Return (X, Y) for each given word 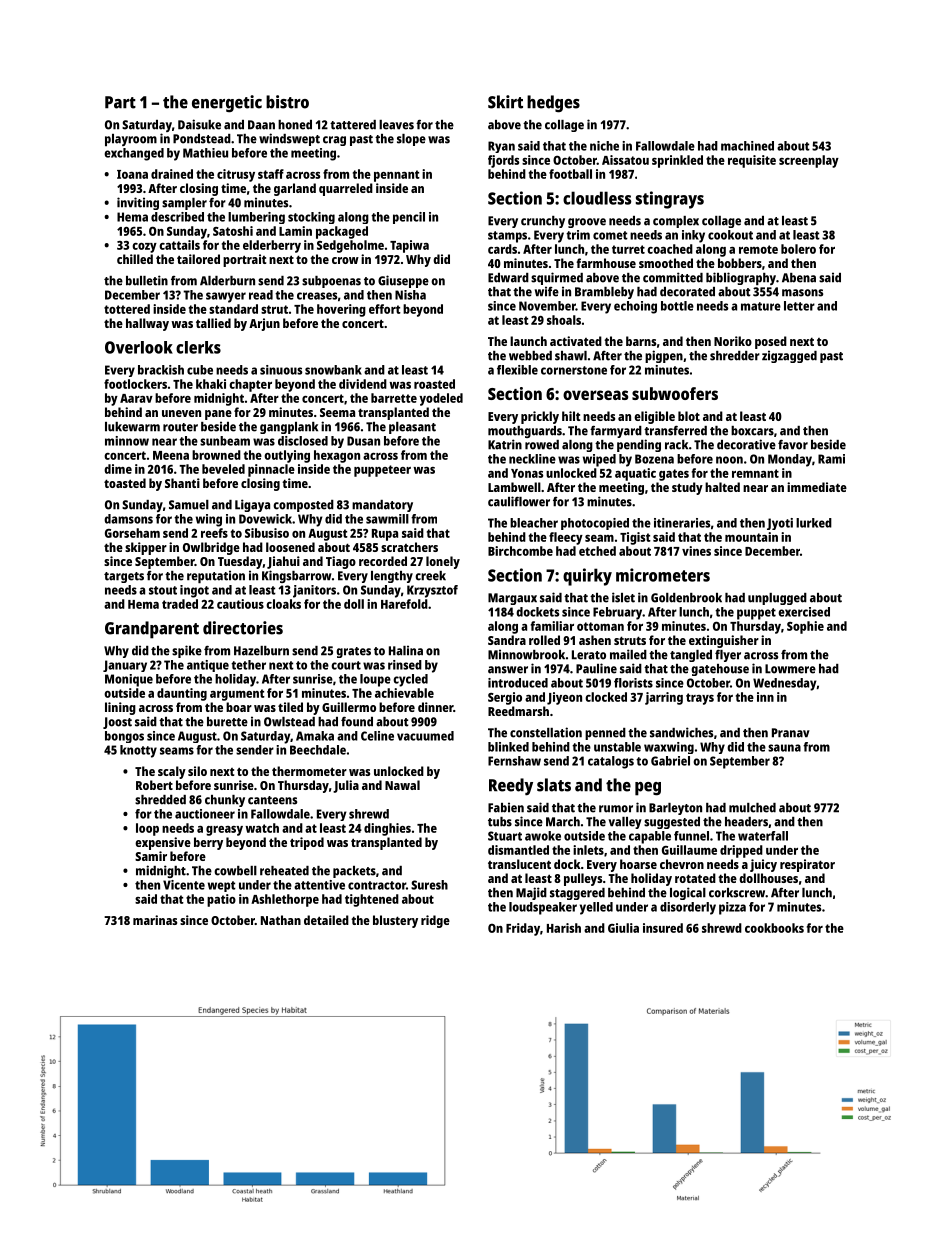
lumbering (256, 218)
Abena (799, 278)
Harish (564, 928)
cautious (240, 604)
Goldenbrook (686, 598)
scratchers (409, 547)
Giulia (623, 928)
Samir (151, 856)
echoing (635, 307)
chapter (250, 385)
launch (528, 341)
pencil (409, 218)
